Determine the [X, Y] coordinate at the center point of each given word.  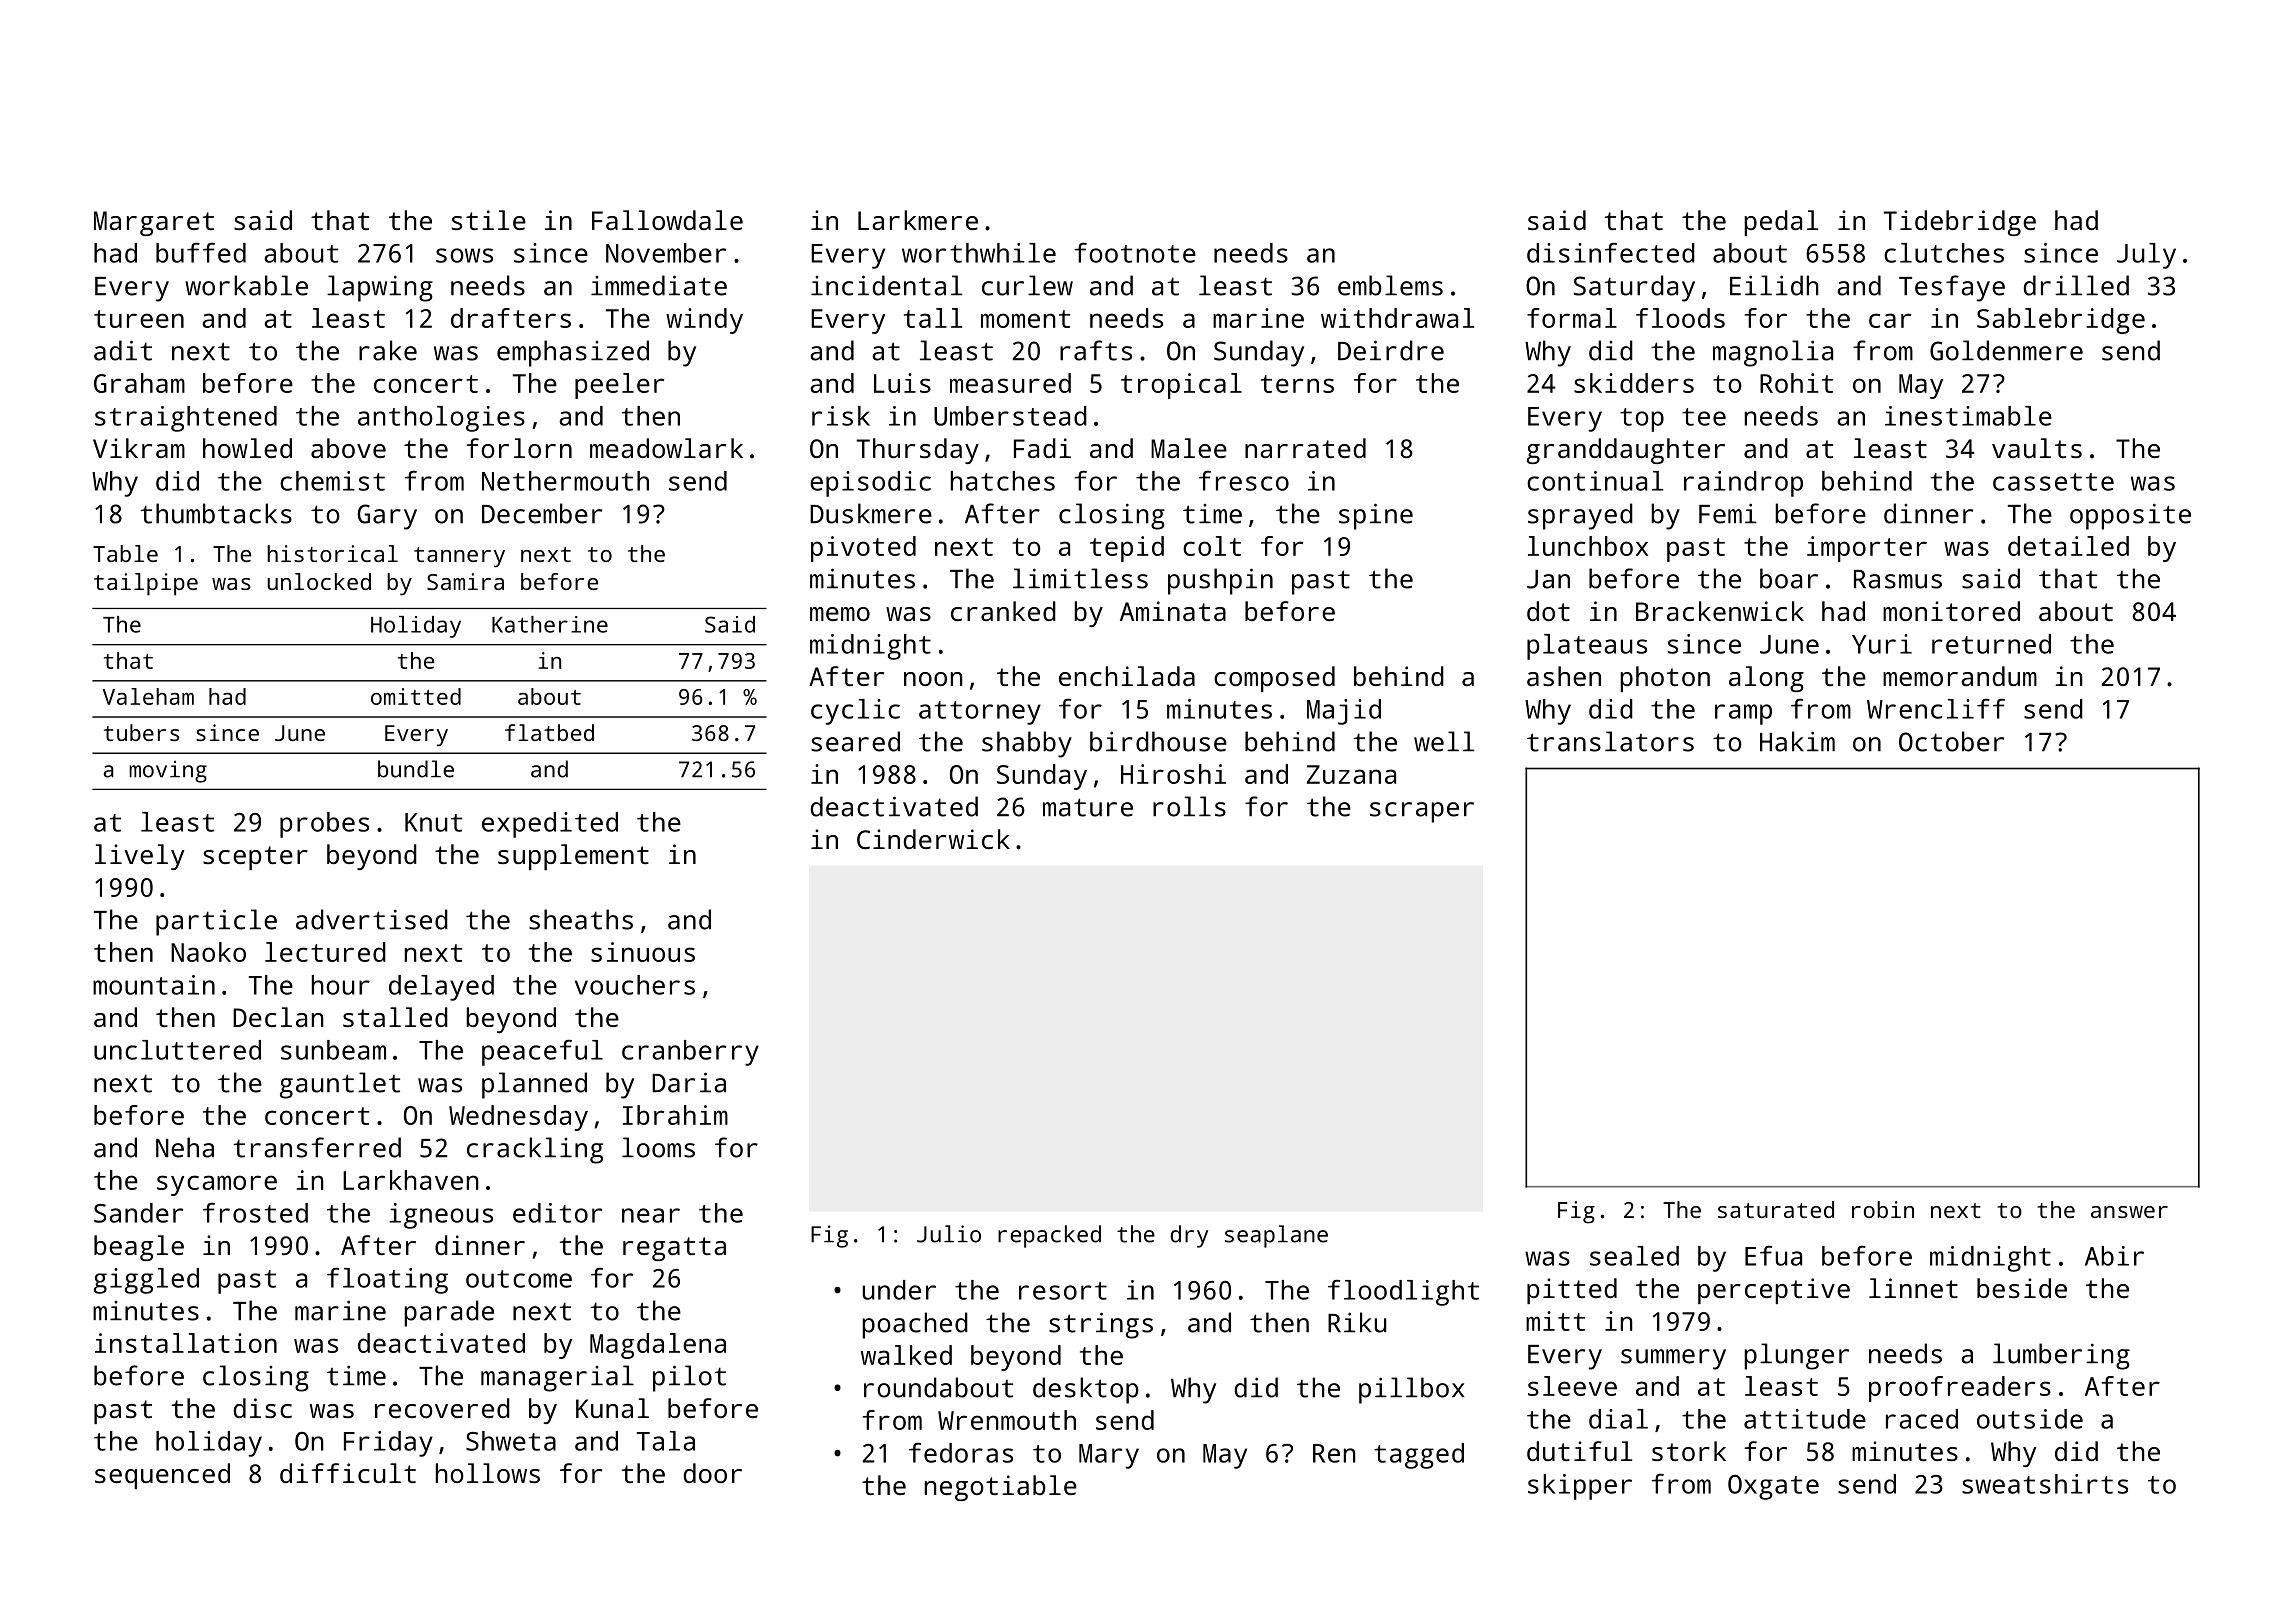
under [899, 1290]
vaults [2037, 448]
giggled [146, 1281]
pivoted [863, 549]
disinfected [1611, 252]
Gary [387, 517]
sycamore [217, 1185]
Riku [1357, 1322]
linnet [1913, 1288]
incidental [886, 285]
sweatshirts [2045, 1484]
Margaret [154, 223]
